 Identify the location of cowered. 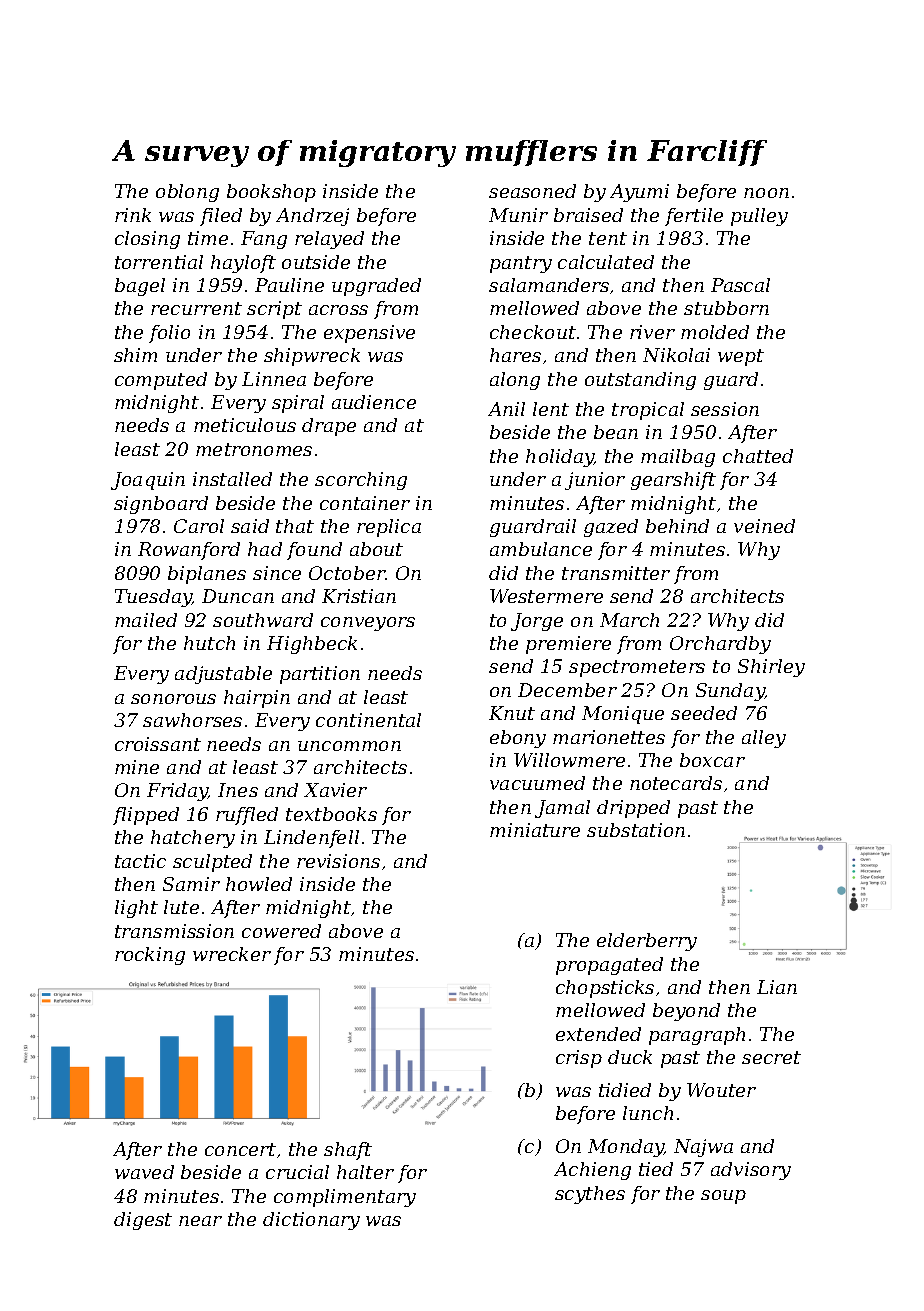
(281, 931).
